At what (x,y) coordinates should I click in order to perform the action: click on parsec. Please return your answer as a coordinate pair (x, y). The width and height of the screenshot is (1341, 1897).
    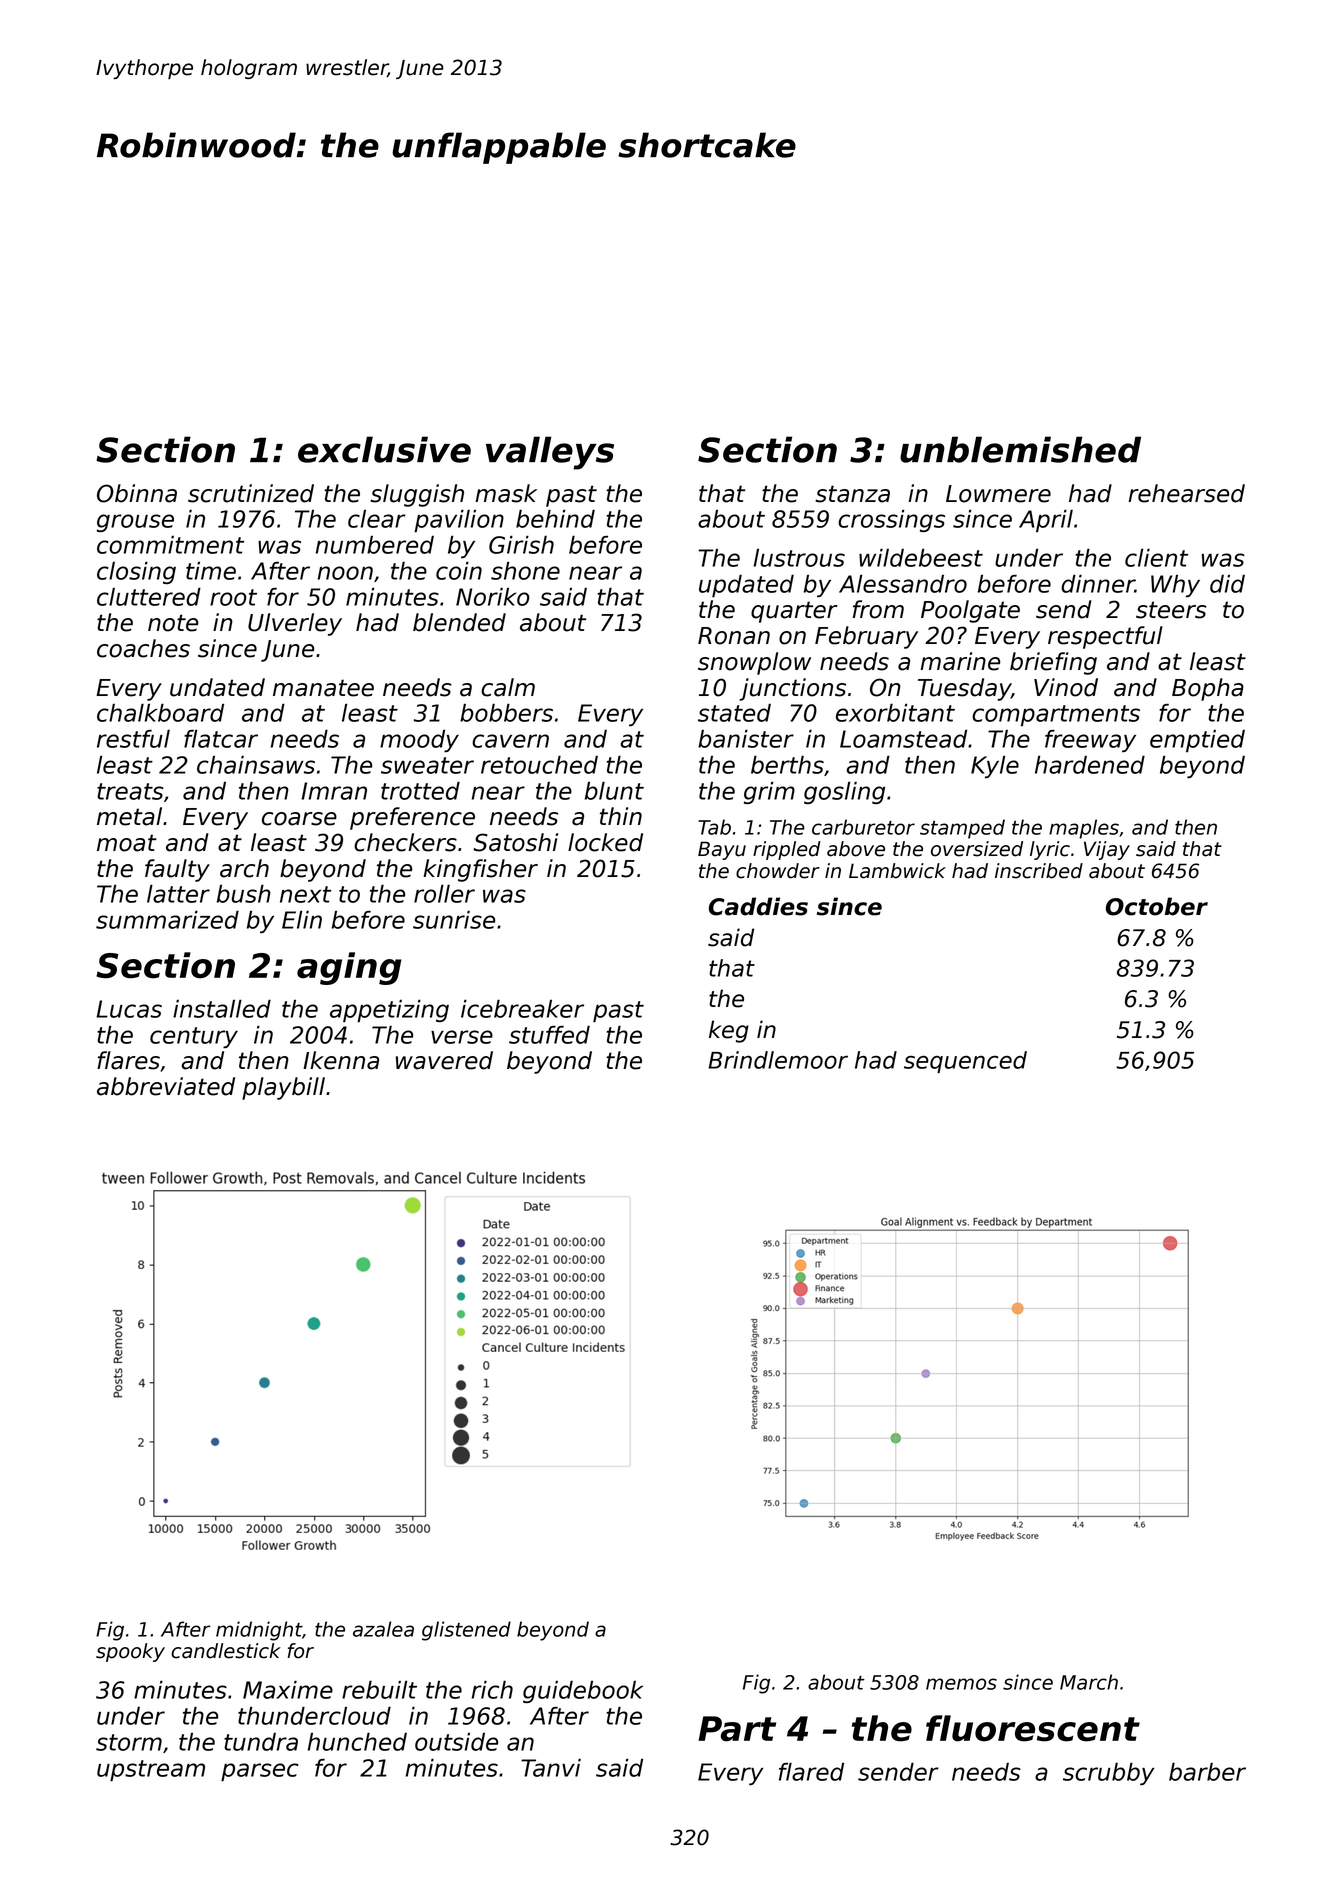
    Looking at the image, I should click on (260, 1772).
